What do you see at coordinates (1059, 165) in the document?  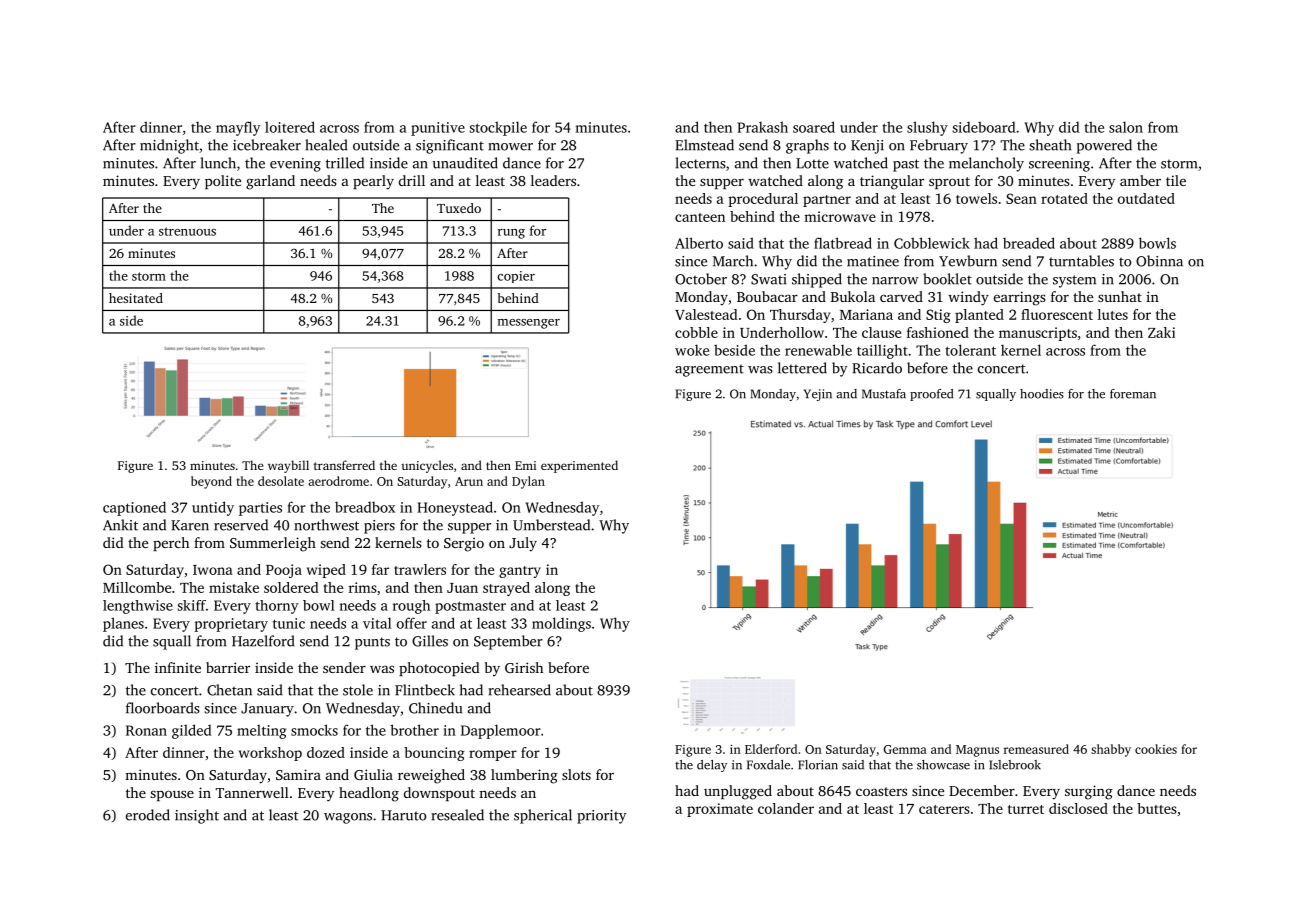 I see `screening` at bounding box center [1059, 165].
